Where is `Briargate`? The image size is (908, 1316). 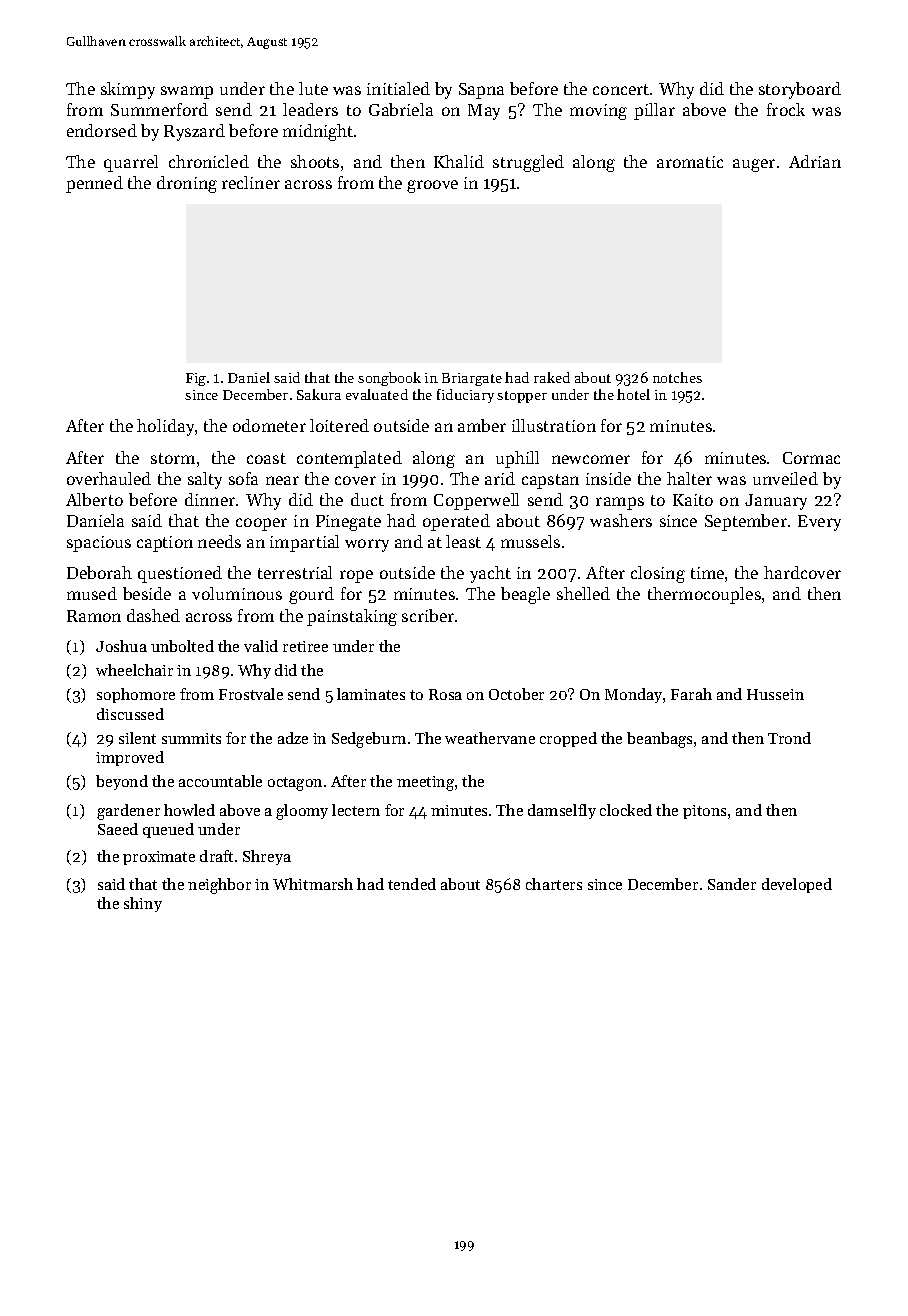
Briargate is located at coordinates (472, 379).
